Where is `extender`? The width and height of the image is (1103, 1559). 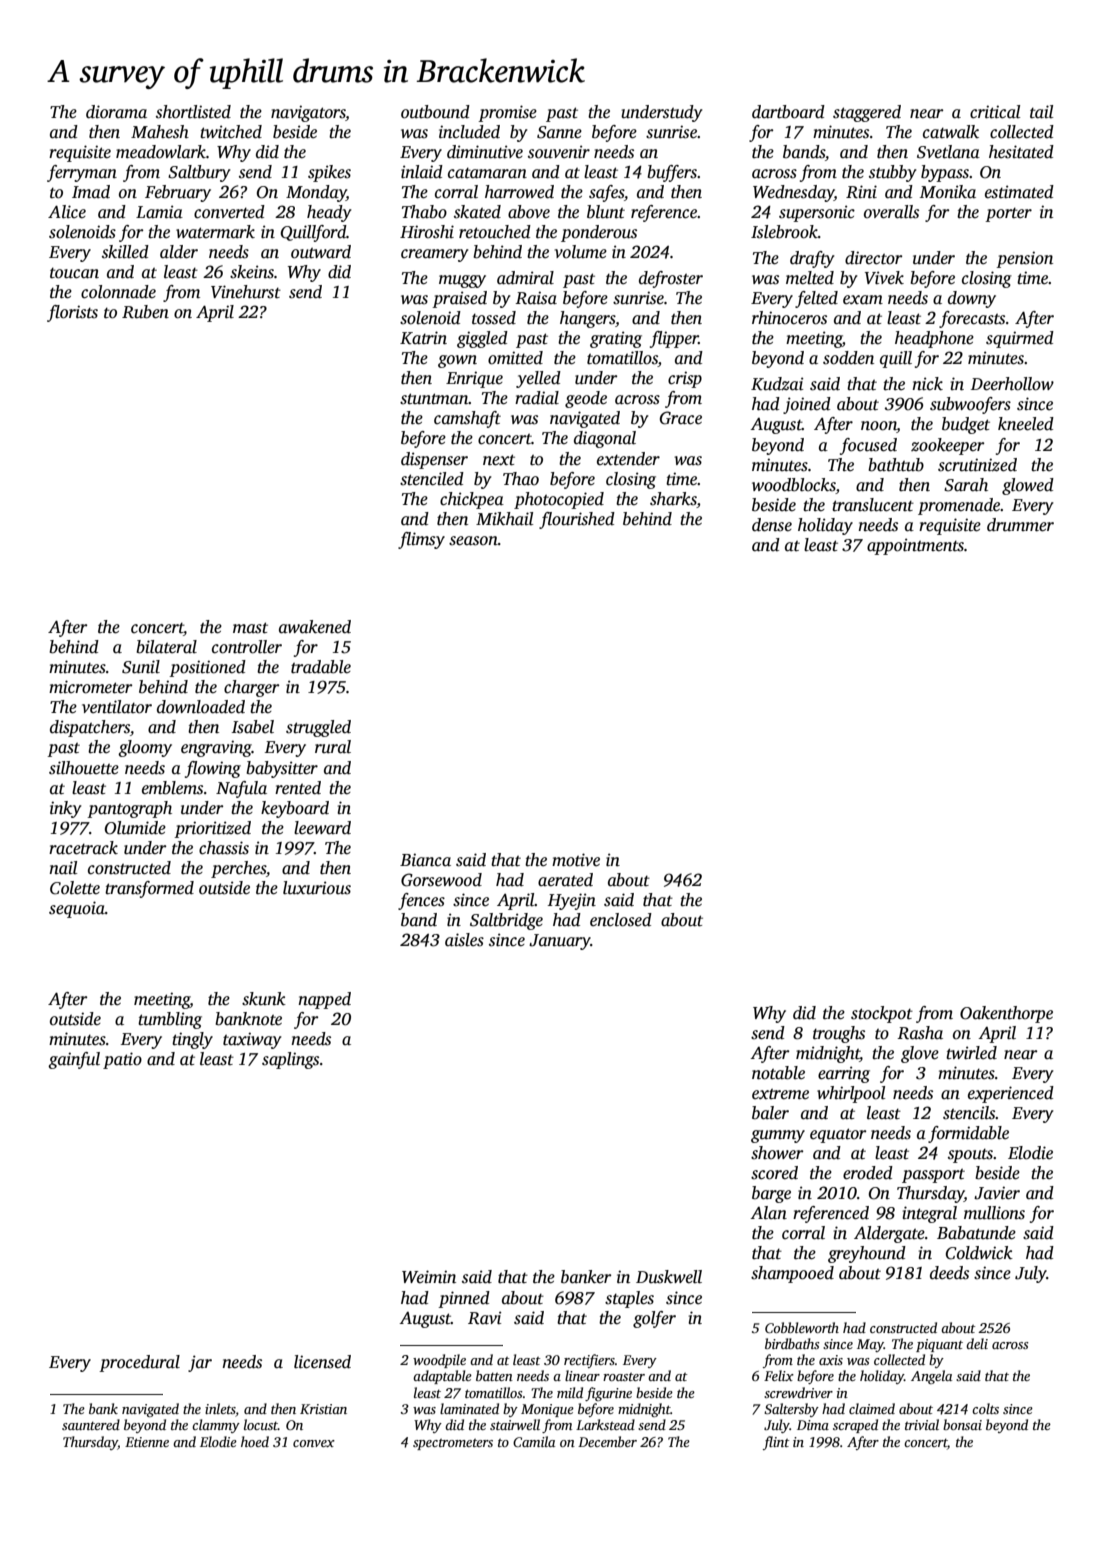 extender is located at coordinates (628, 459).
